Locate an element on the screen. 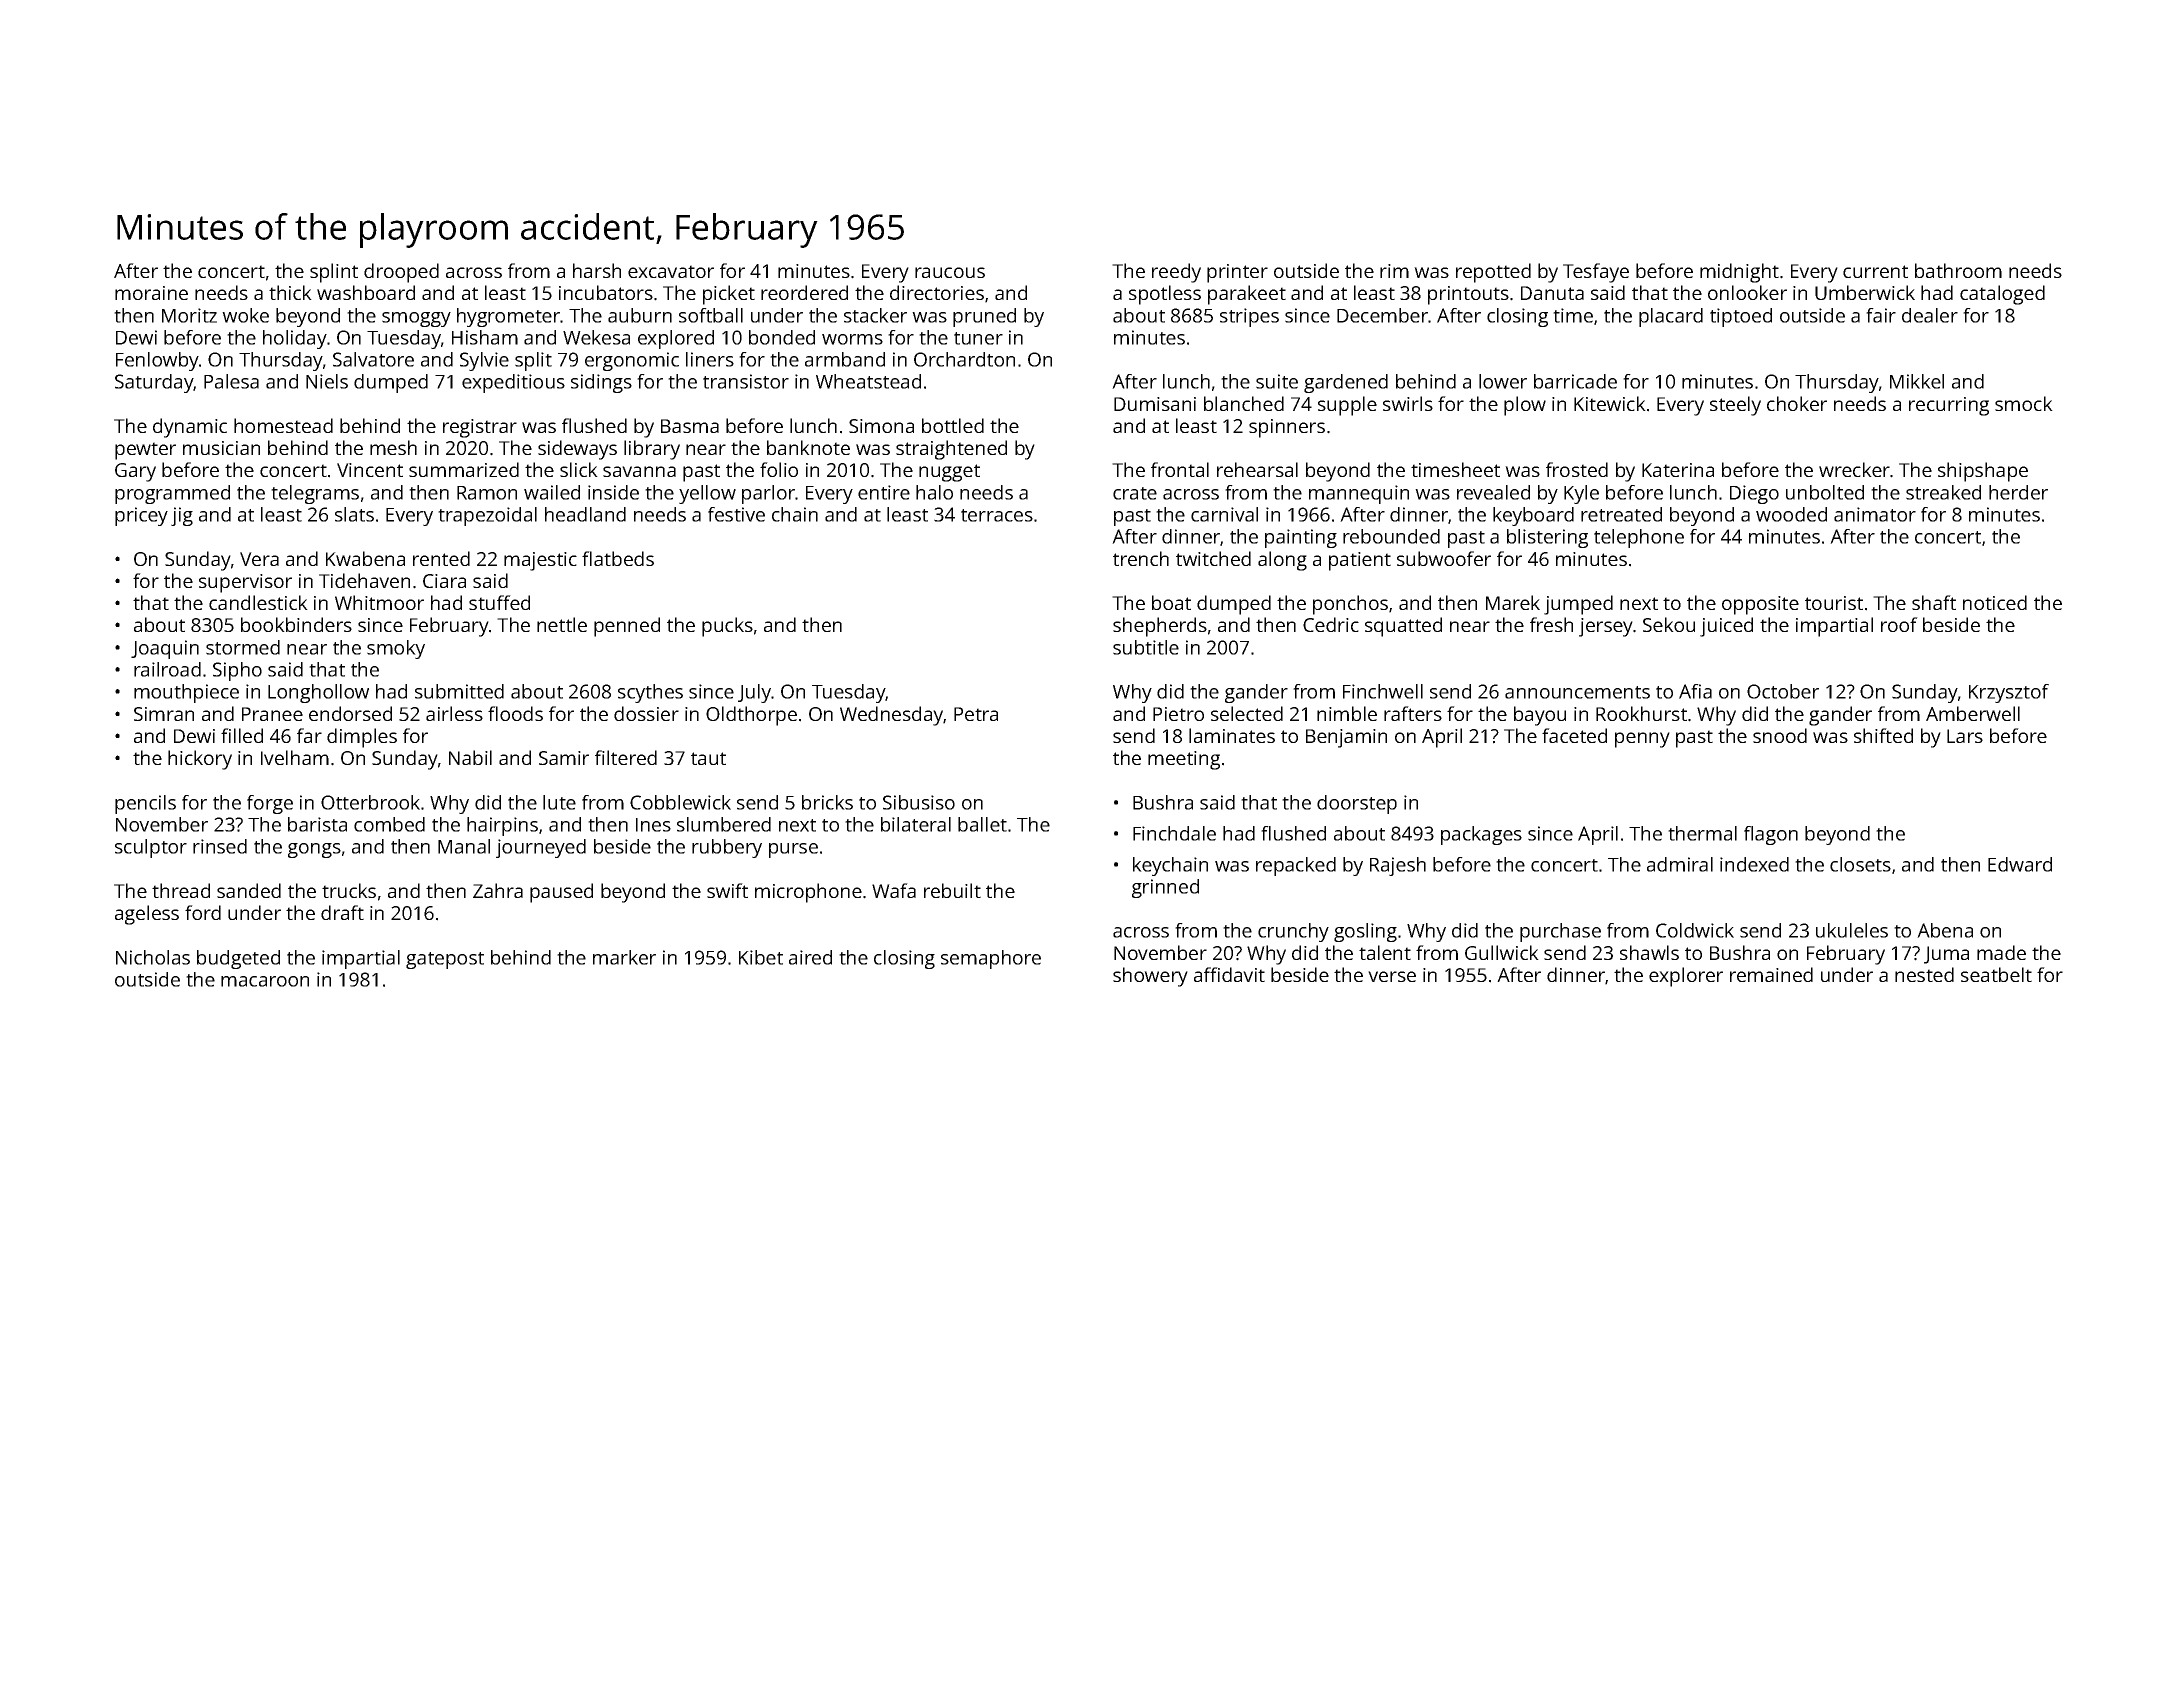 Image resolution: width=2178 pixels, height=1683 pixels. reedy is located at coordinates (1176, 273).
